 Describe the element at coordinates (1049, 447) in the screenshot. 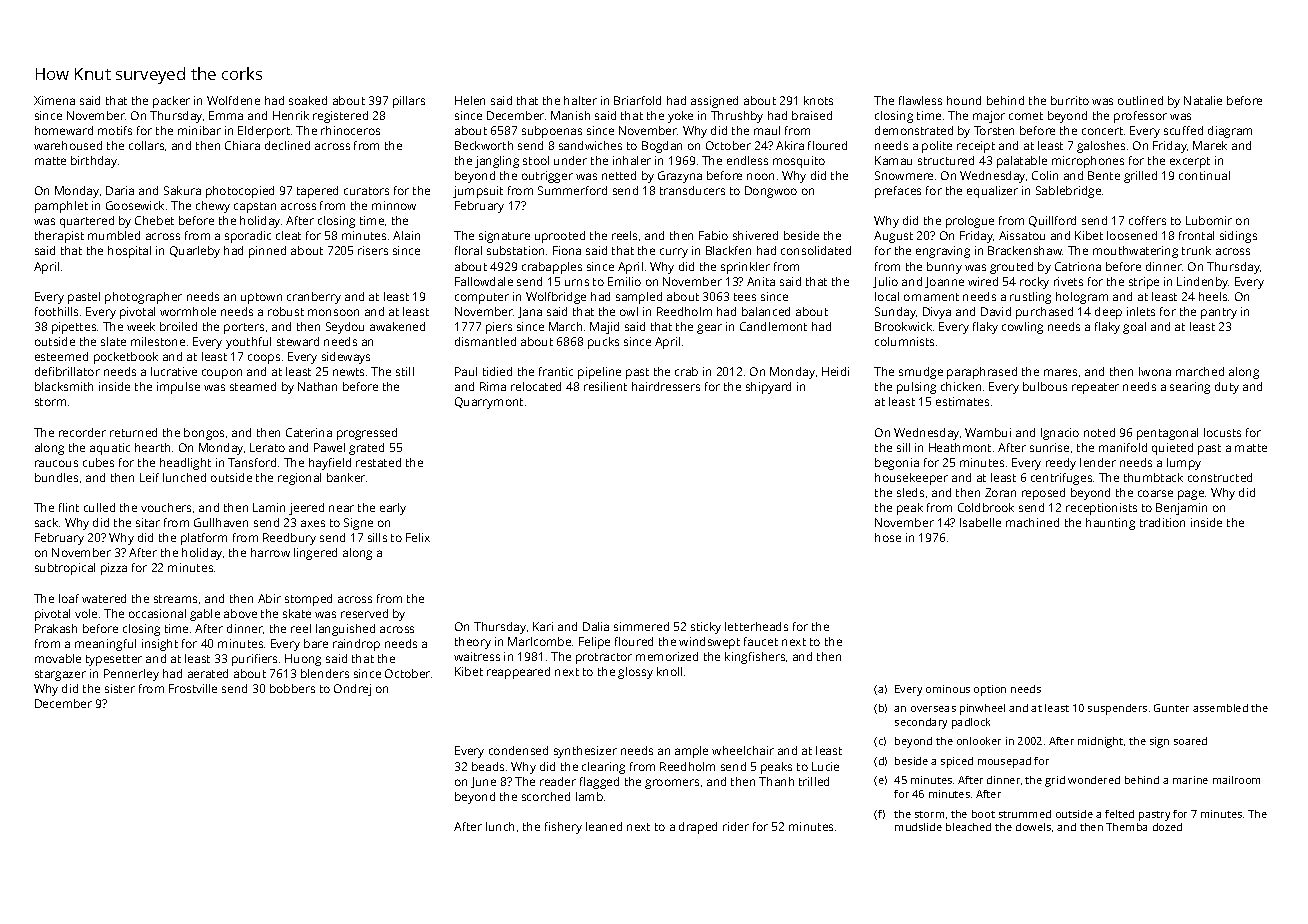

I see `sunrise` at that location.
